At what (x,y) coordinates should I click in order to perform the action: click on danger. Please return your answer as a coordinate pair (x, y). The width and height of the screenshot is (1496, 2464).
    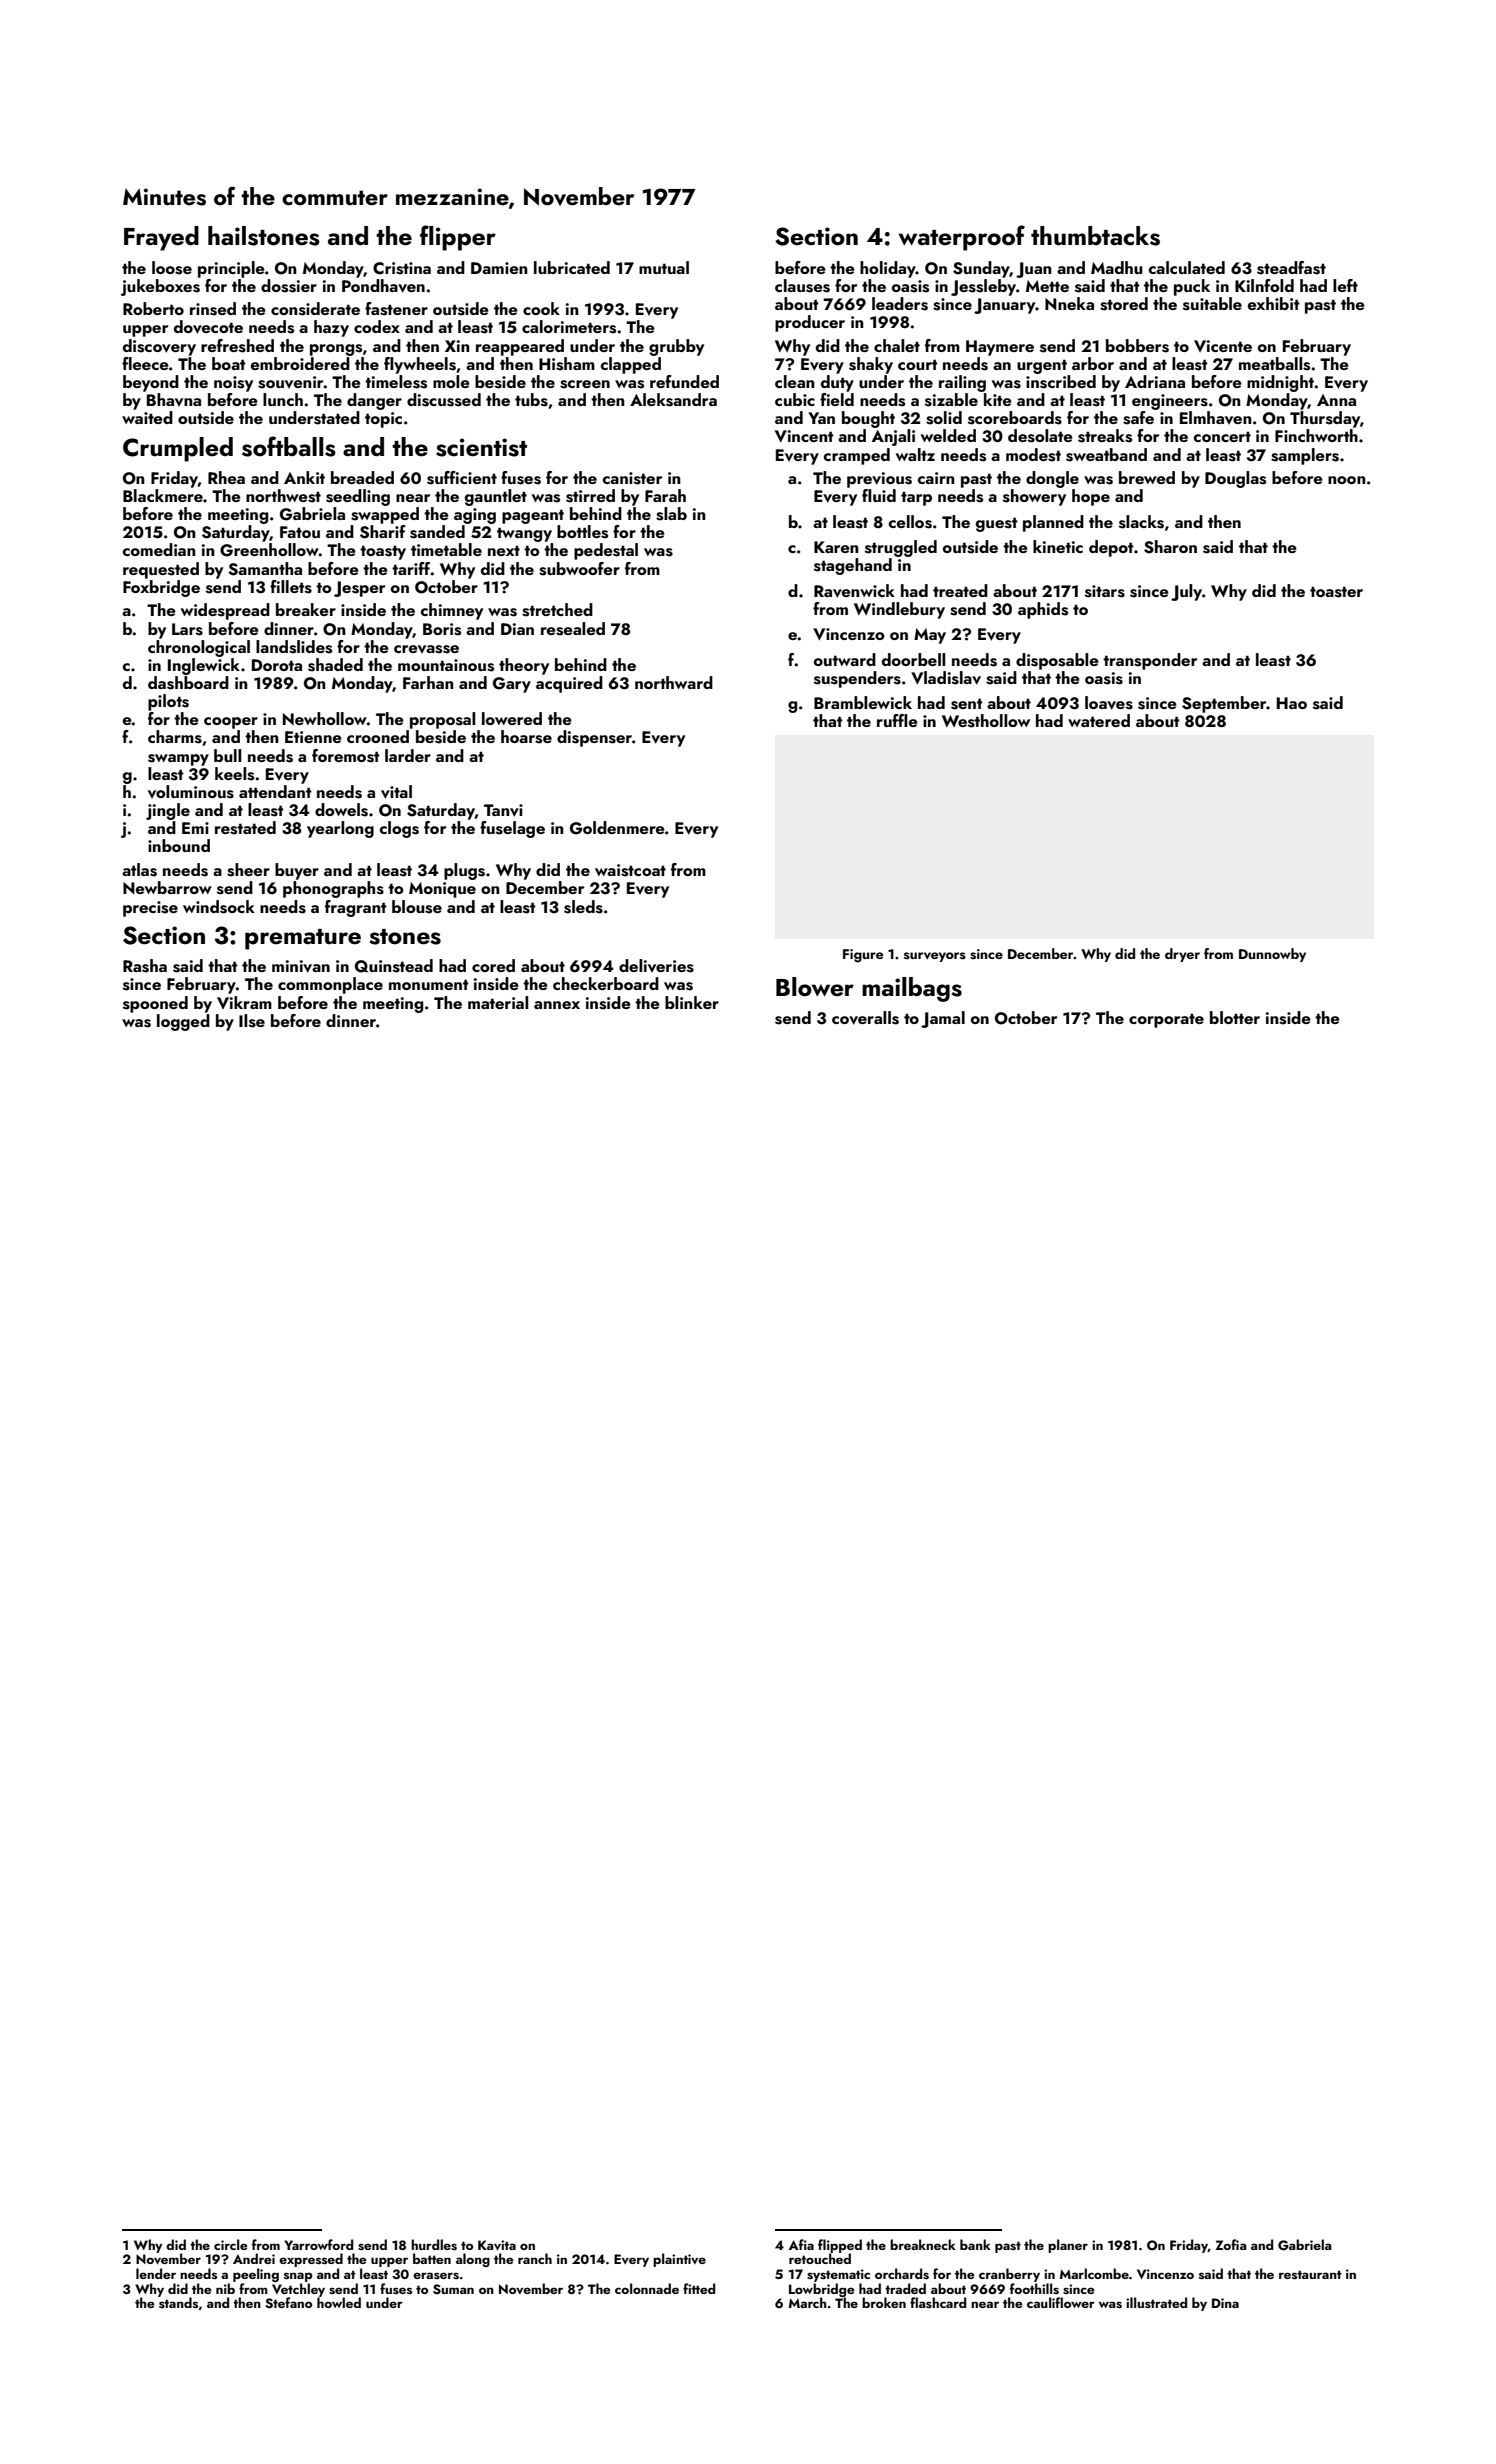
    Looking at the image, I should click on (374, 401).
